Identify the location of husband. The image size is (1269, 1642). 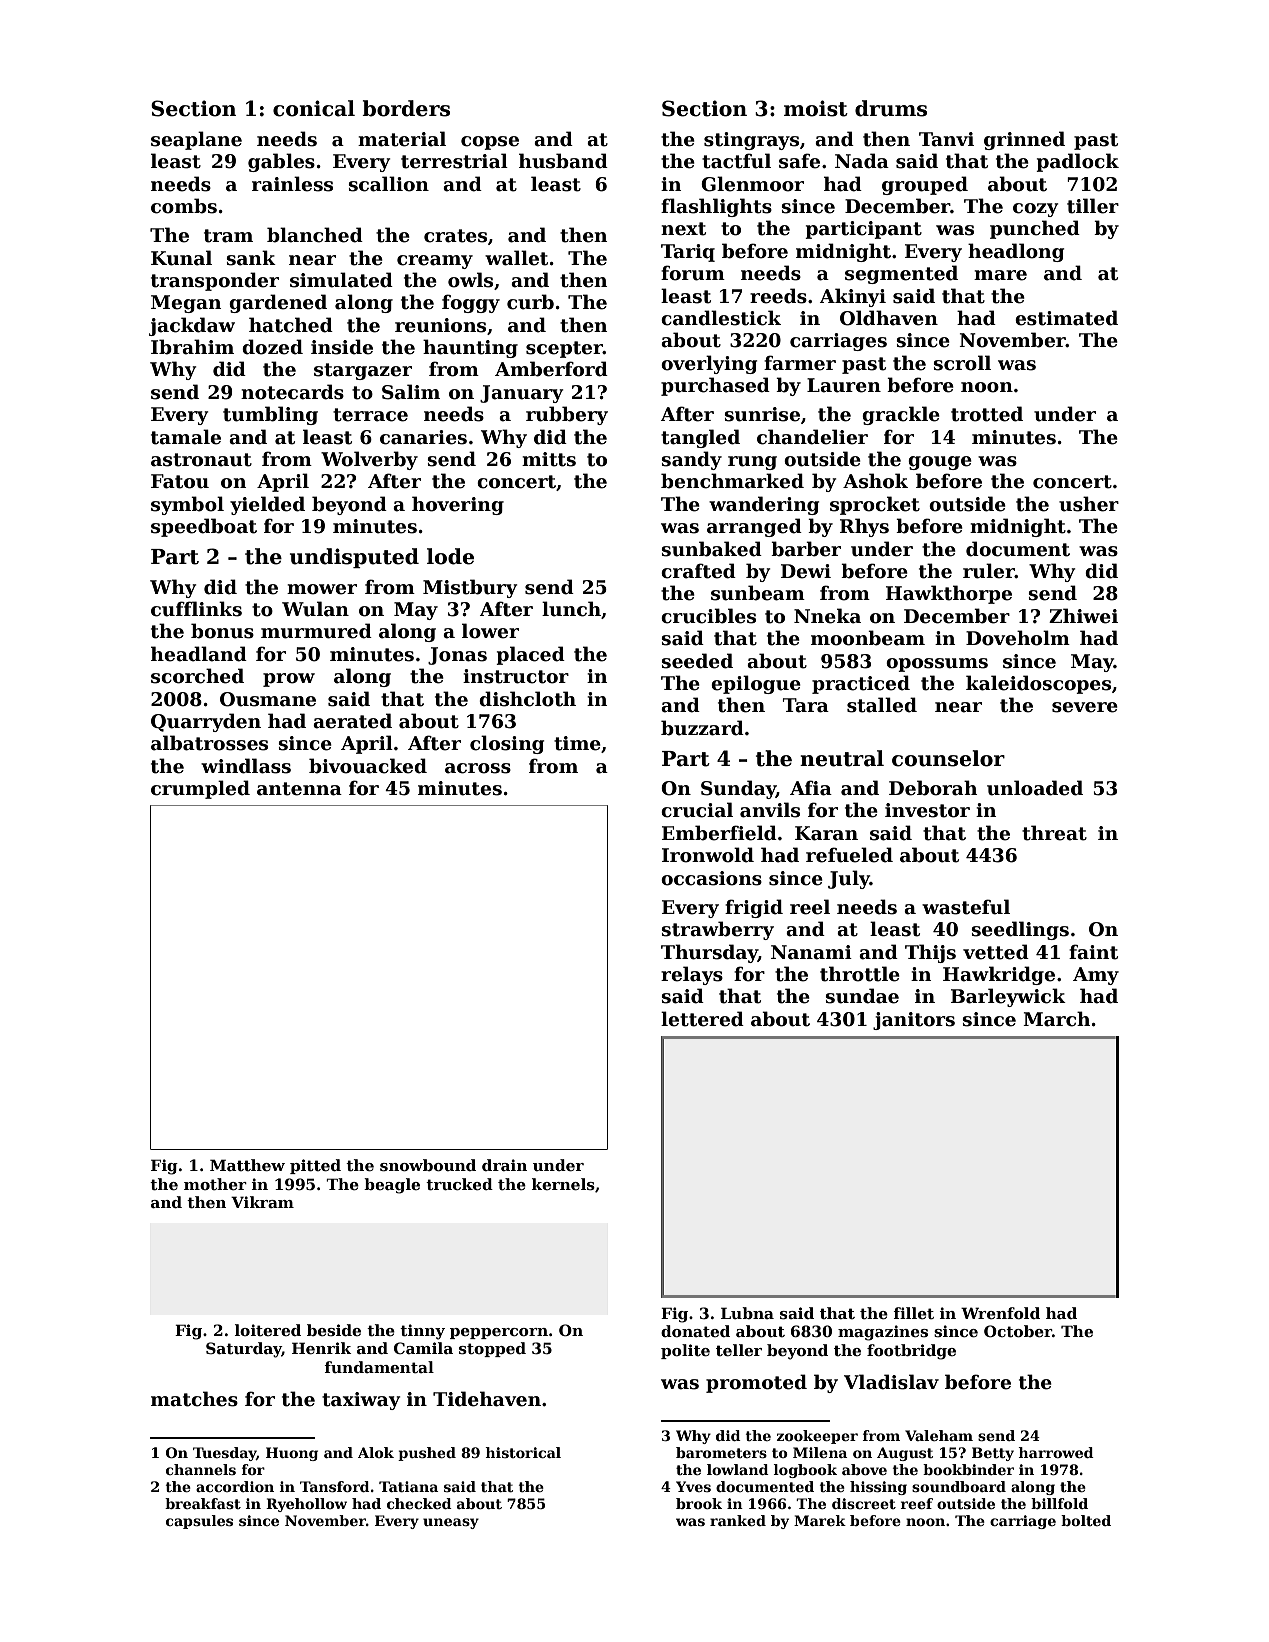
(563, 161).
